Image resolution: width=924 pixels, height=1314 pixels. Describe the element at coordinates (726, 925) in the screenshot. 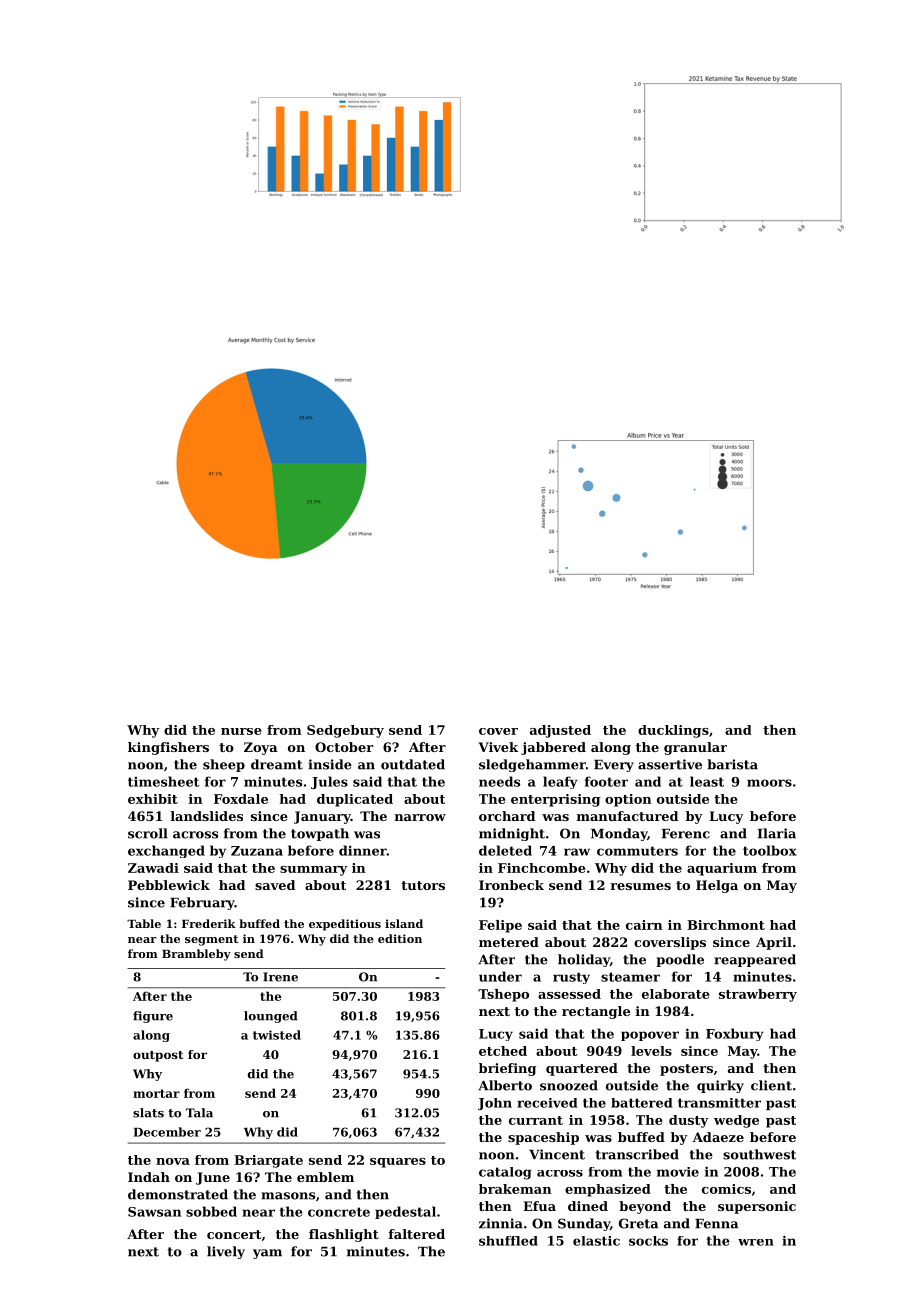

I see `Birchmont` at that location.
